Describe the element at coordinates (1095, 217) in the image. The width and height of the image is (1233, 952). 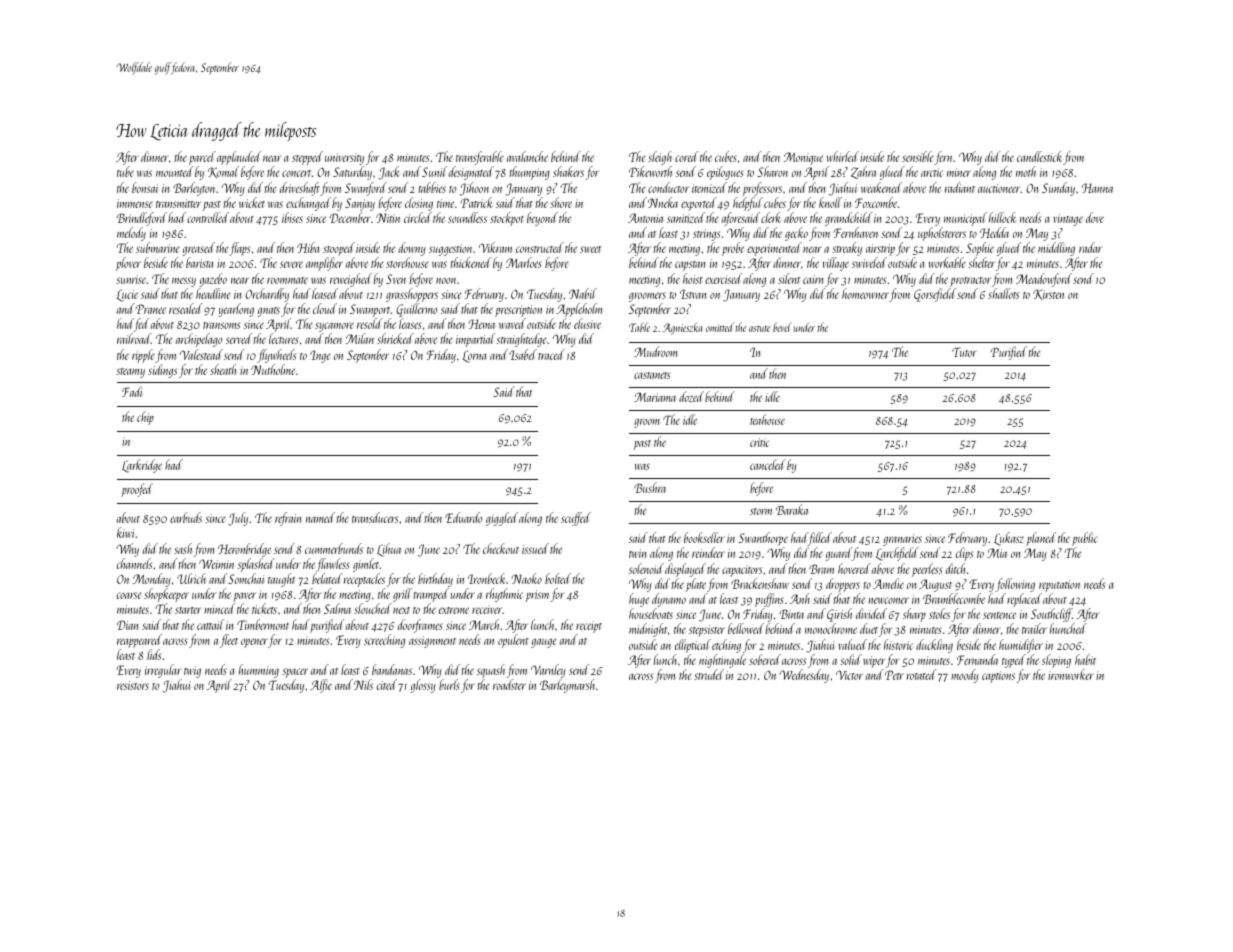
I see `dove` at that location.
